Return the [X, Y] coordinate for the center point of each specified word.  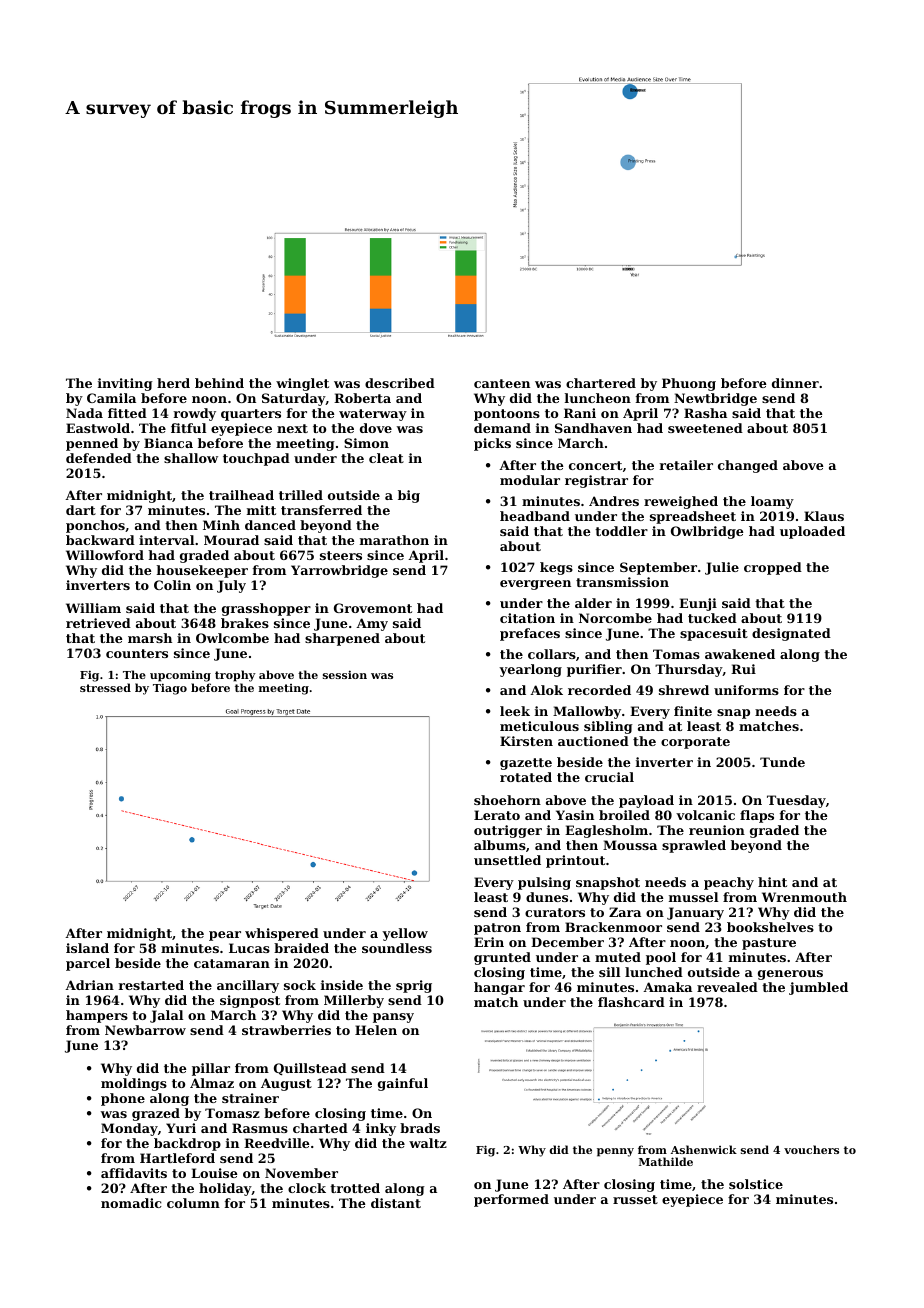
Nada [84, 413]
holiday [225, 1189]
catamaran [232, 963]
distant [396, 1203]
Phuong [689, 384]
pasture [769, 944]
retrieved [98, 623]
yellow [405, 934]
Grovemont [373, 608]
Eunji [698, 604]
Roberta [362, 398]
